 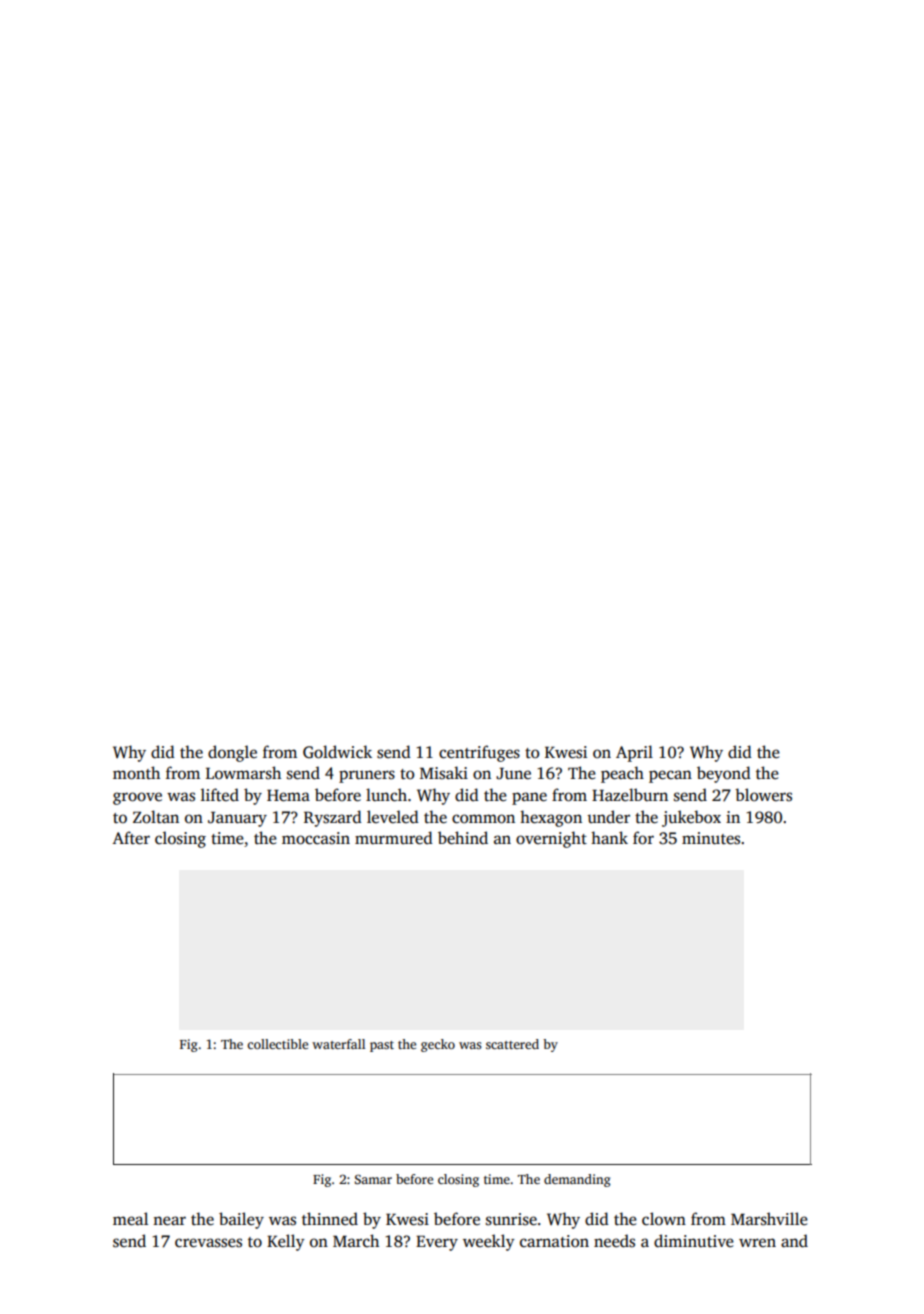 I want to click on waterfall, so click(x=338, y=1044).
